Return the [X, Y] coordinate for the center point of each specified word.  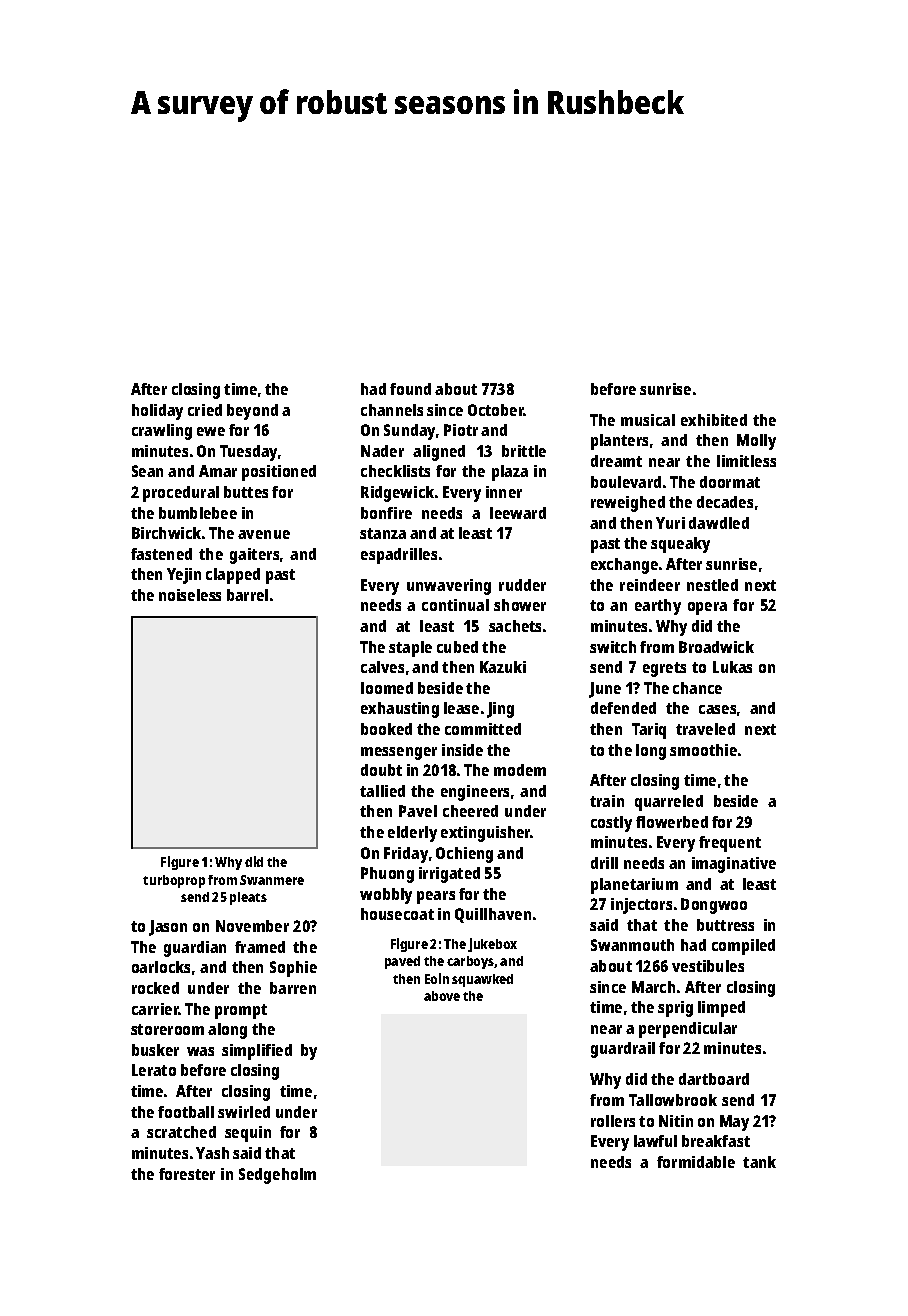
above [442, 996]
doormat [730, 482]
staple [410, 649]
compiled [743, 947]
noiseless [190, 595]
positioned [279, 473]
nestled [712, 585]
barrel [247, 595]
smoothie [703, 750]
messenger [399, 753]
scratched [181, 1132]
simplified [257, 1052]
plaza [510, 473]
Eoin [437, 978]
